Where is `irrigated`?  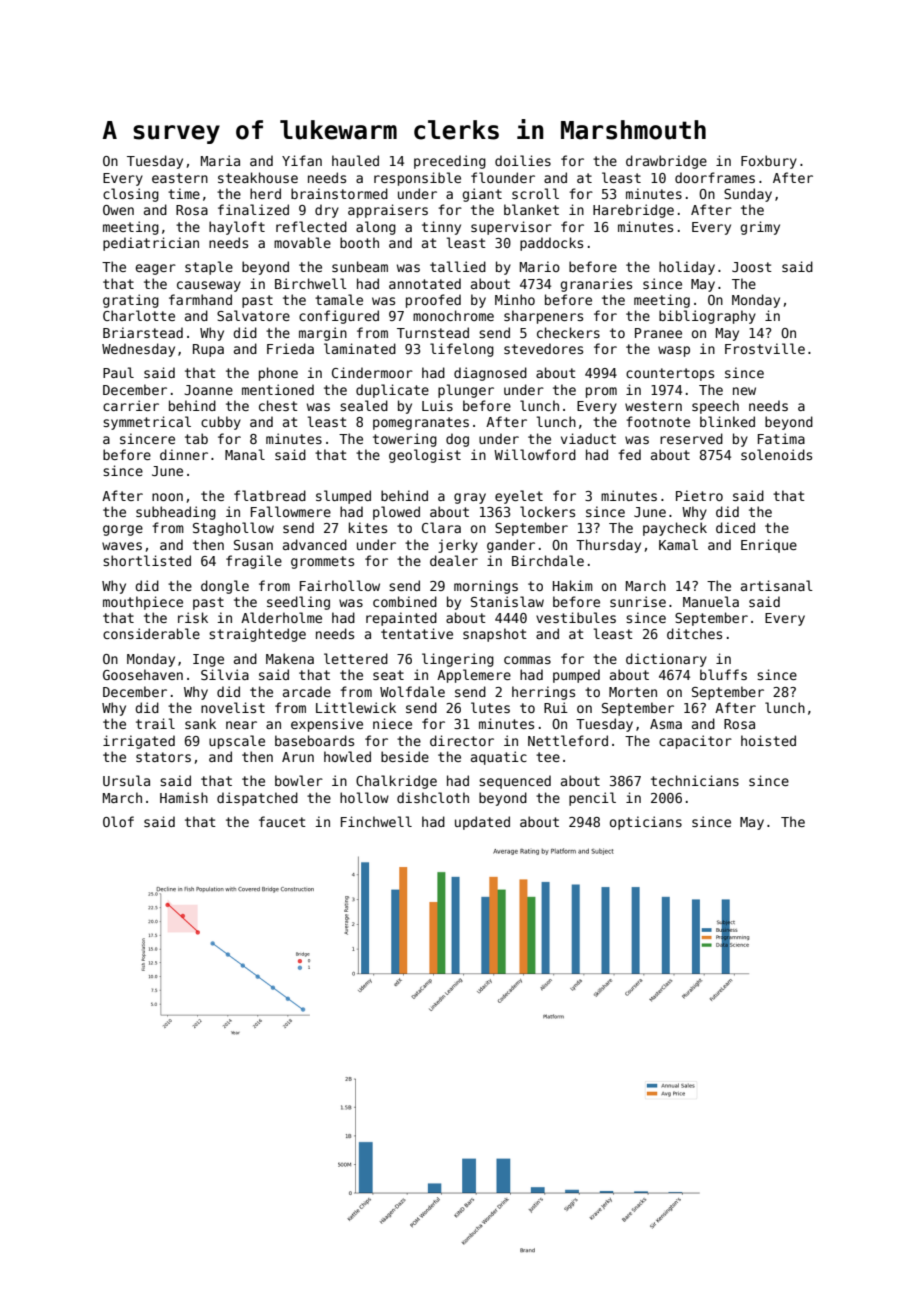
irrigated is located at coordinates (139, 742).
